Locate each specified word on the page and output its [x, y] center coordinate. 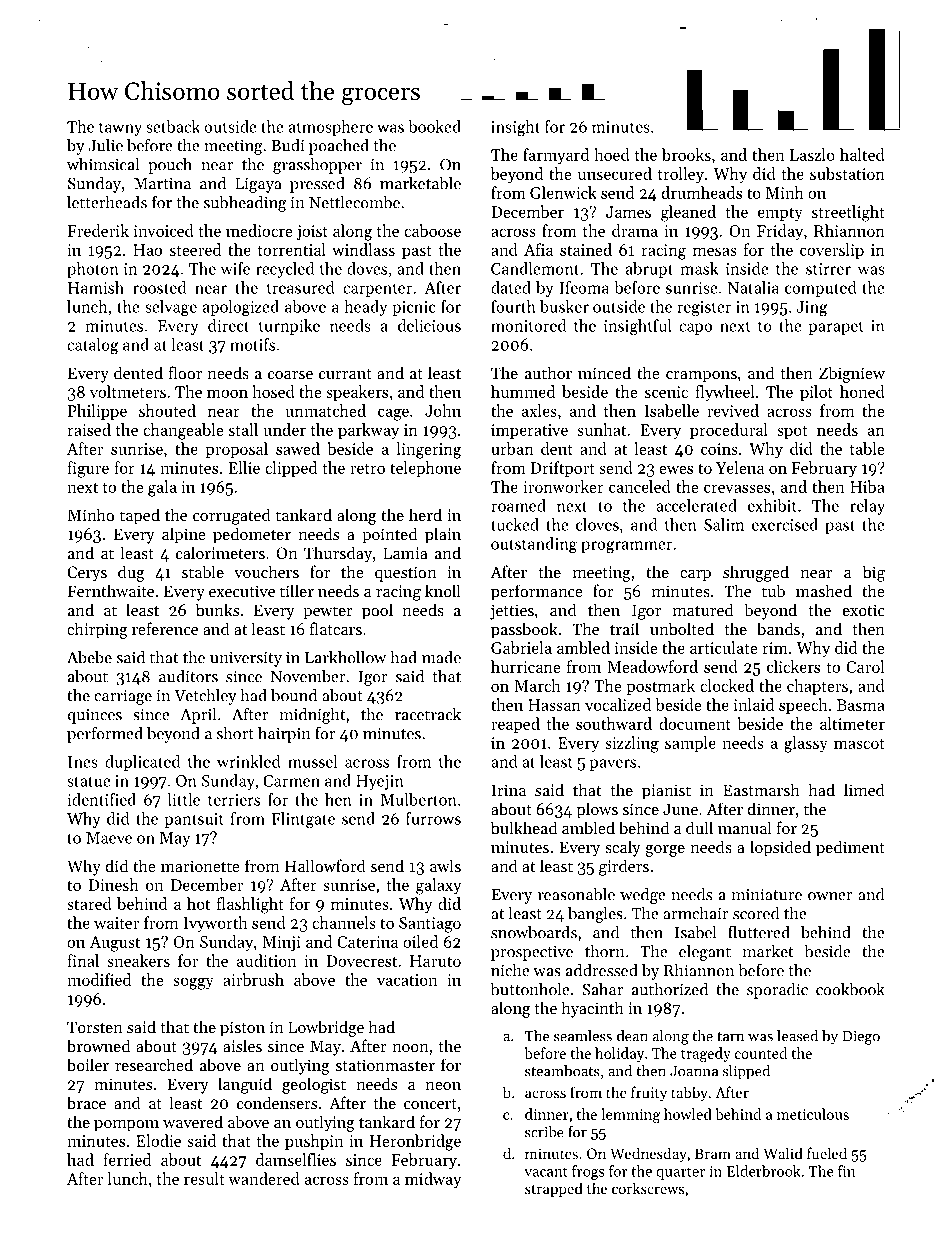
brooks [686, 154]
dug [131, 573]
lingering [429, 450]
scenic [666, 392]
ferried [127, 1159]
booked [434, 126]
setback [173, 126]
